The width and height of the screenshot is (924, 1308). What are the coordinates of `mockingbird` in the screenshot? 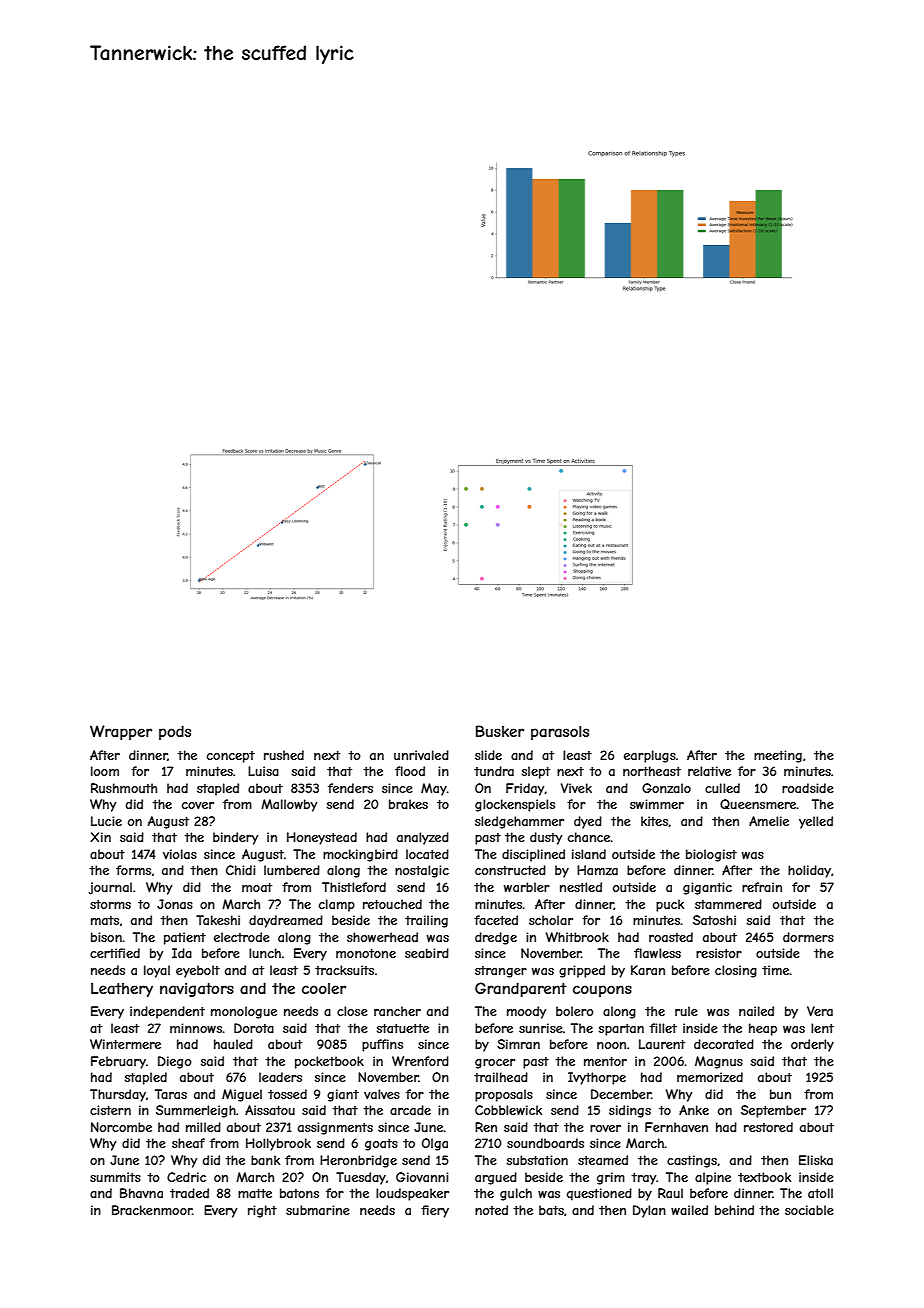 It's located at (360, 855).
